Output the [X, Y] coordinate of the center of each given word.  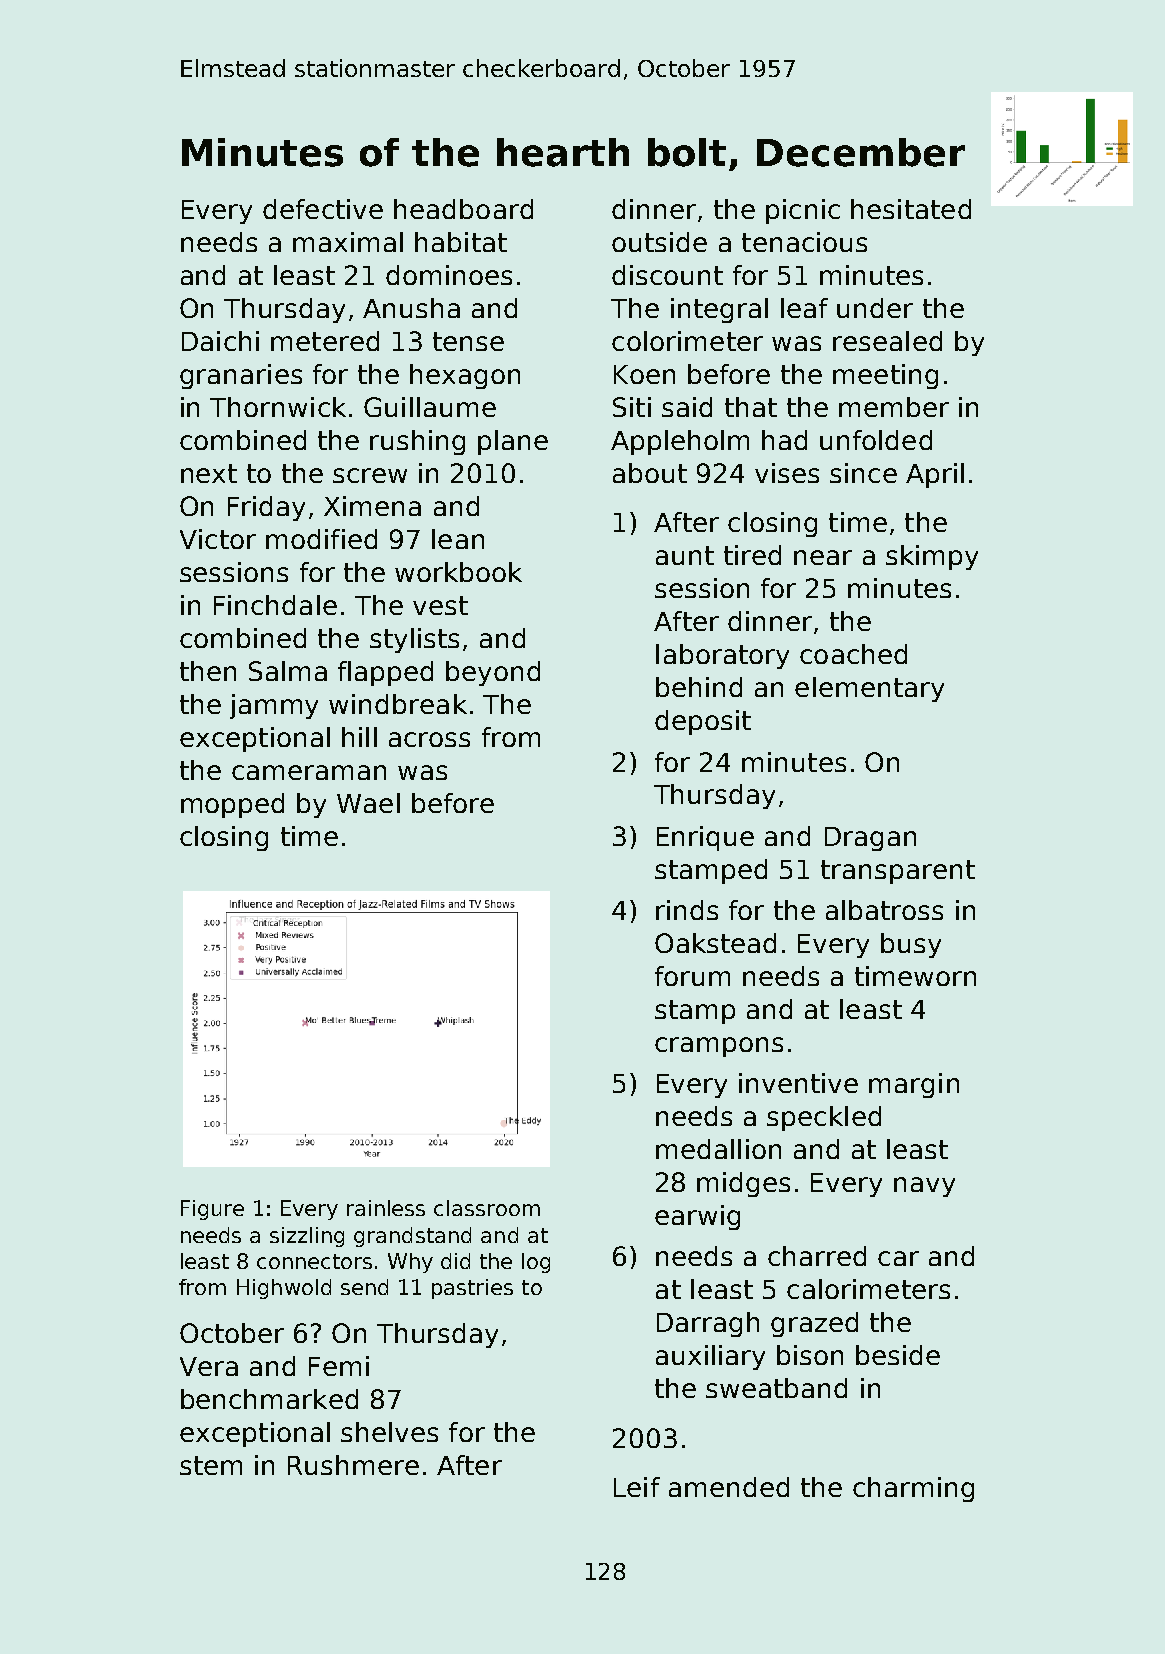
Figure [212, 1210]
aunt [685, 555]
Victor [218, 539]
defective [323, 209]
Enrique [705, 838]
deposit [703, 722]
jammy [274, 706]
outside [659, 242]
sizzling [307, 1237]
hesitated [911, 209]
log [536, 1263]
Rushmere [353, 1465]
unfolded [876, 440]
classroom [487, 1208]
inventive [798, 1083]
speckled [824, 1118]
